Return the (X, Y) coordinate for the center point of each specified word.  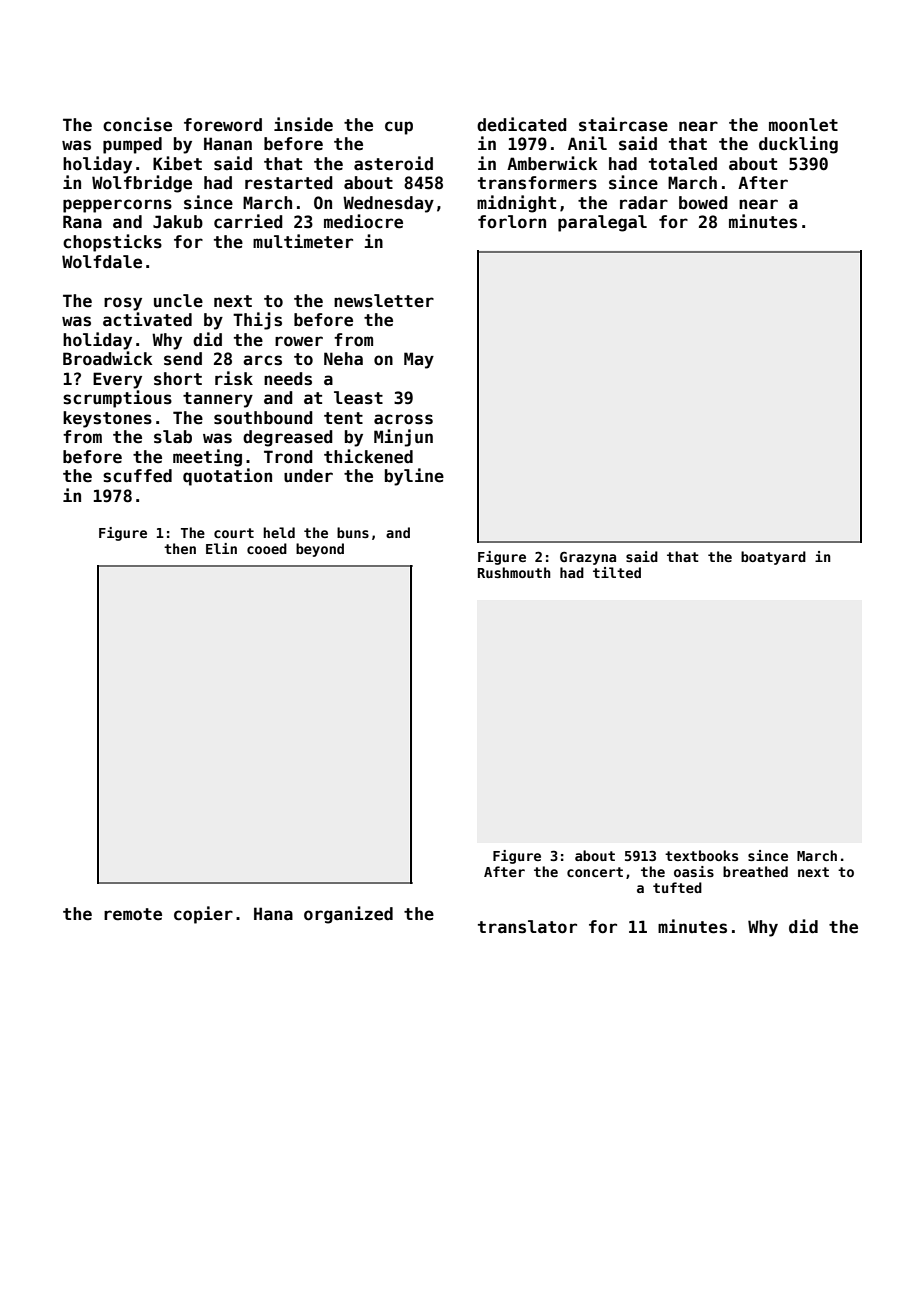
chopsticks (112, 243)
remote (133, 914)
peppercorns (117, 206)
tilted (617, 572)
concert (595, 872)
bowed (703, 203)
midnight (516, 204)
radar (644, 203)
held (279, 532)
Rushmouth (514, 572)
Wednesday (388, 204)
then (180, 548)
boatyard (773, 558)
